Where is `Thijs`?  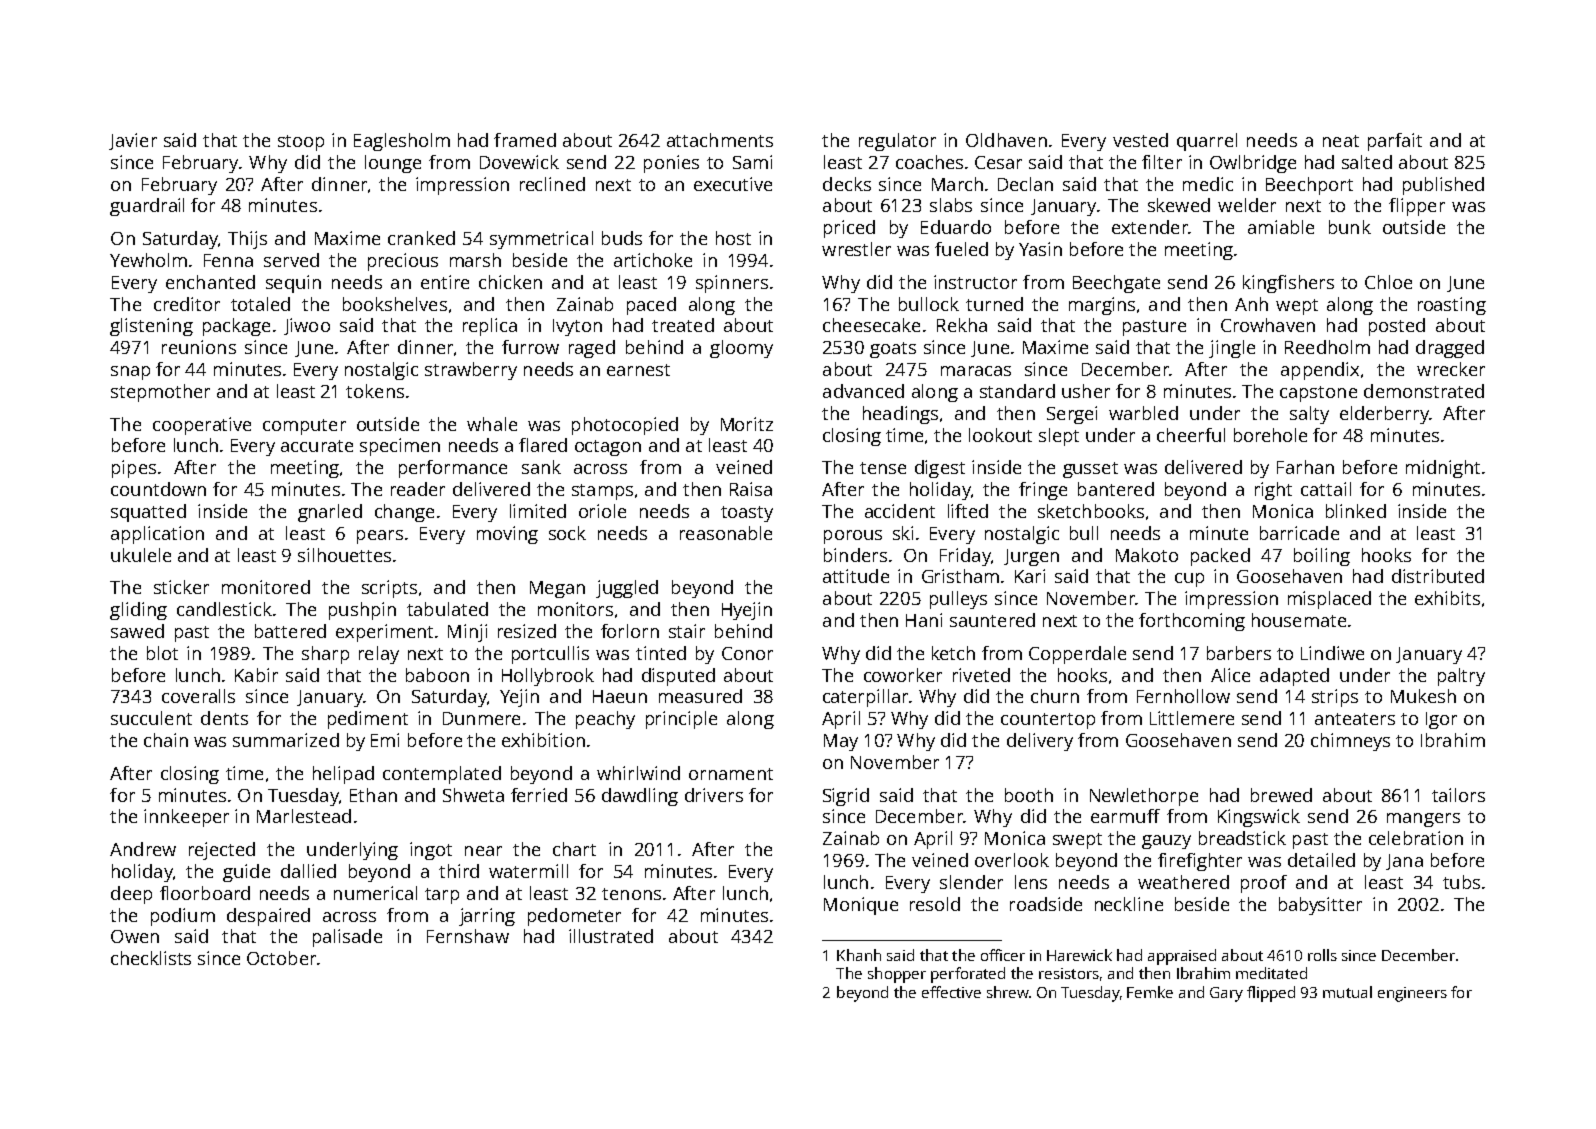 Thijs is located at coordinates (247, 240).
